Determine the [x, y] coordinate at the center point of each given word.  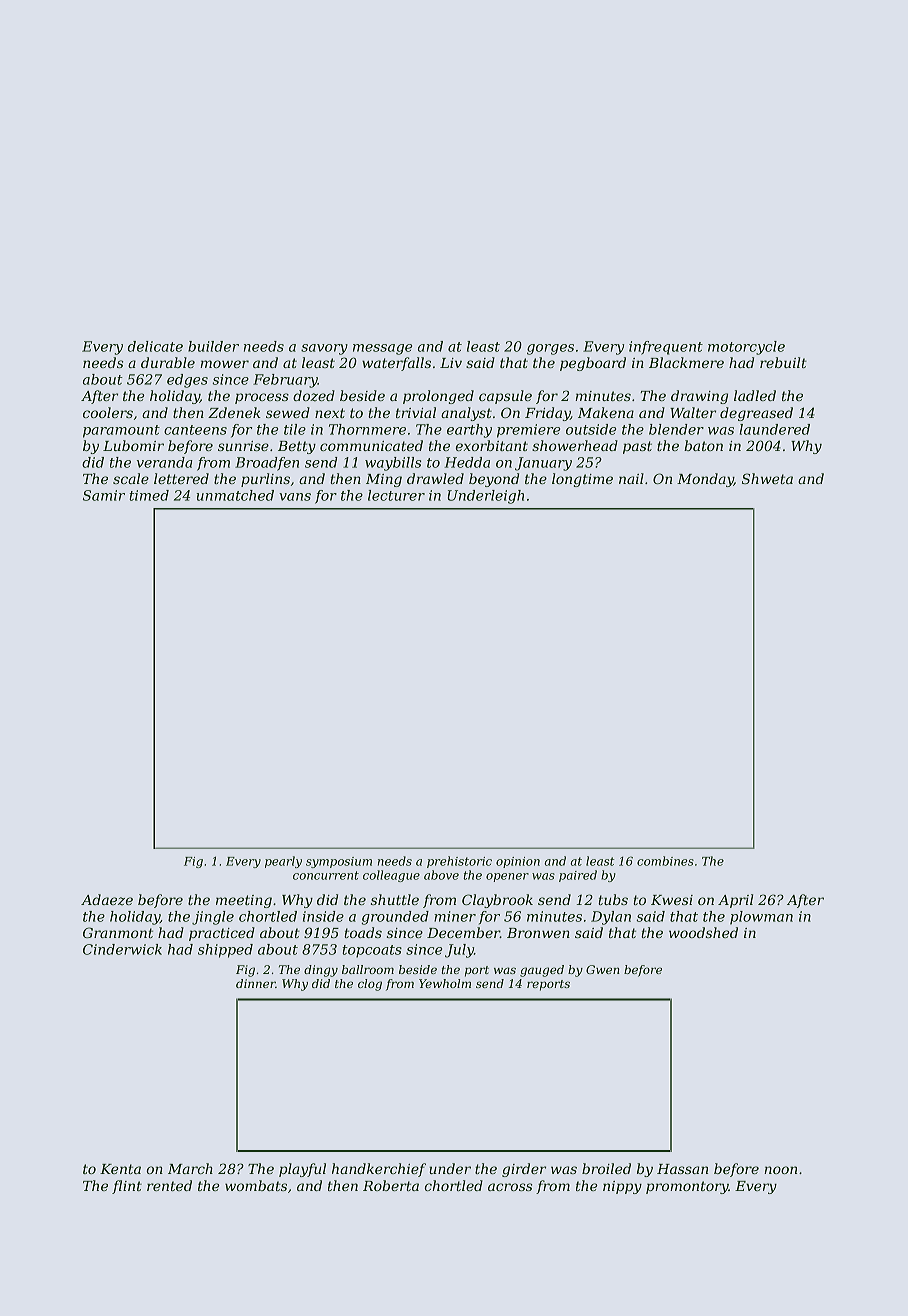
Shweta [767, 478]
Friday [547, 414]
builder [213, 346]
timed [149, 495]
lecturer [396, 495]
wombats [256, 1185]
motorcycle [746, 348]
